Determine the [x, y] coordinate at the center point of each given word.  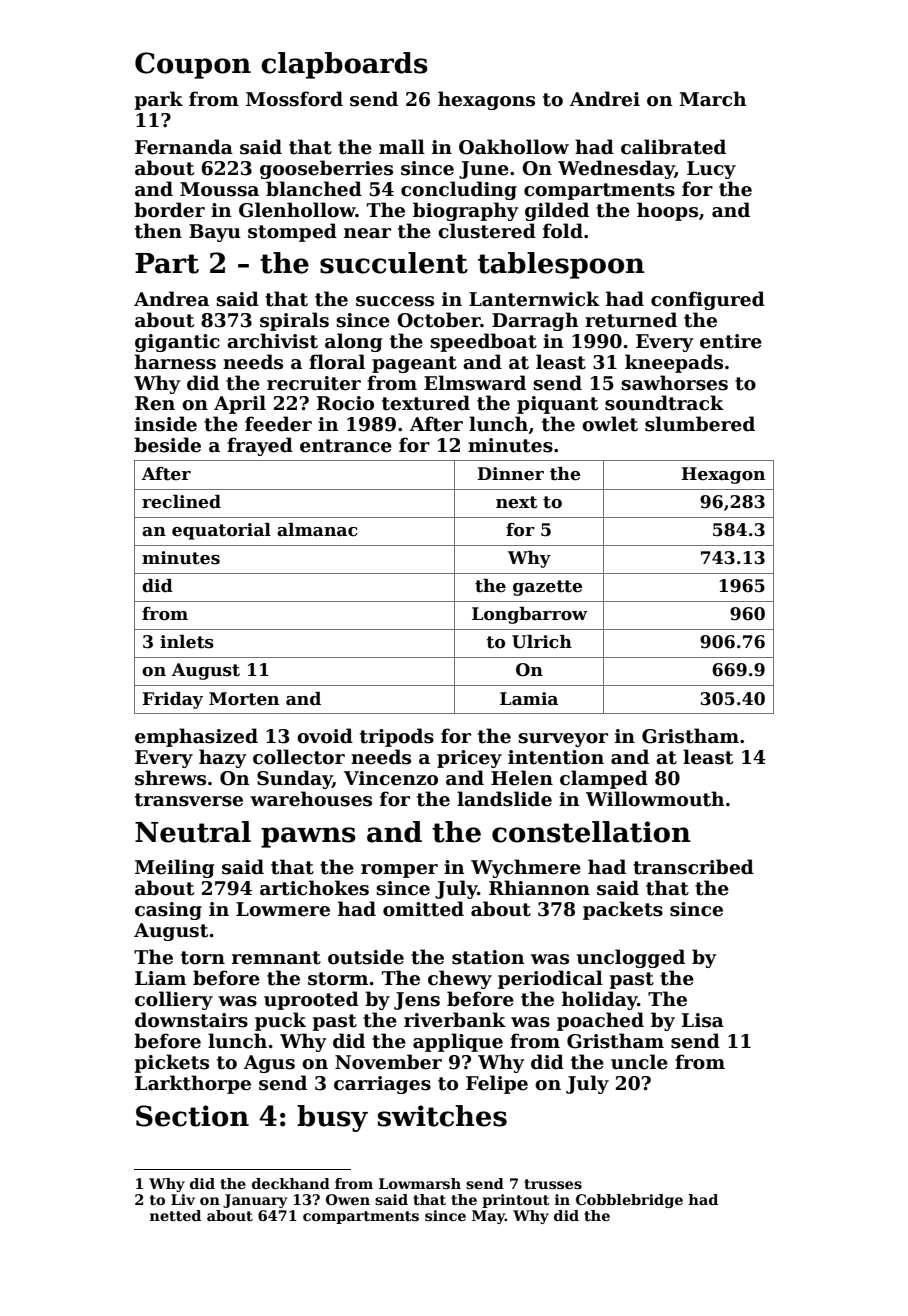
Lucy [711, 170]
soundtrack [664, 403]
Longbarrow [529, 615]
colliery [174, 1000]
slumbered [700, 424]
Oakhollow [514, 147]
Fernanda [184, 147]
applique [458, 1042]
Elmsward [475, 383]
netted [175, 1215]
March [713, 99]
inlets [187, 642]
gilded [557, 211]
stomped [292, 232]
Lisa [703, 1020]
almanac [317, 530]
